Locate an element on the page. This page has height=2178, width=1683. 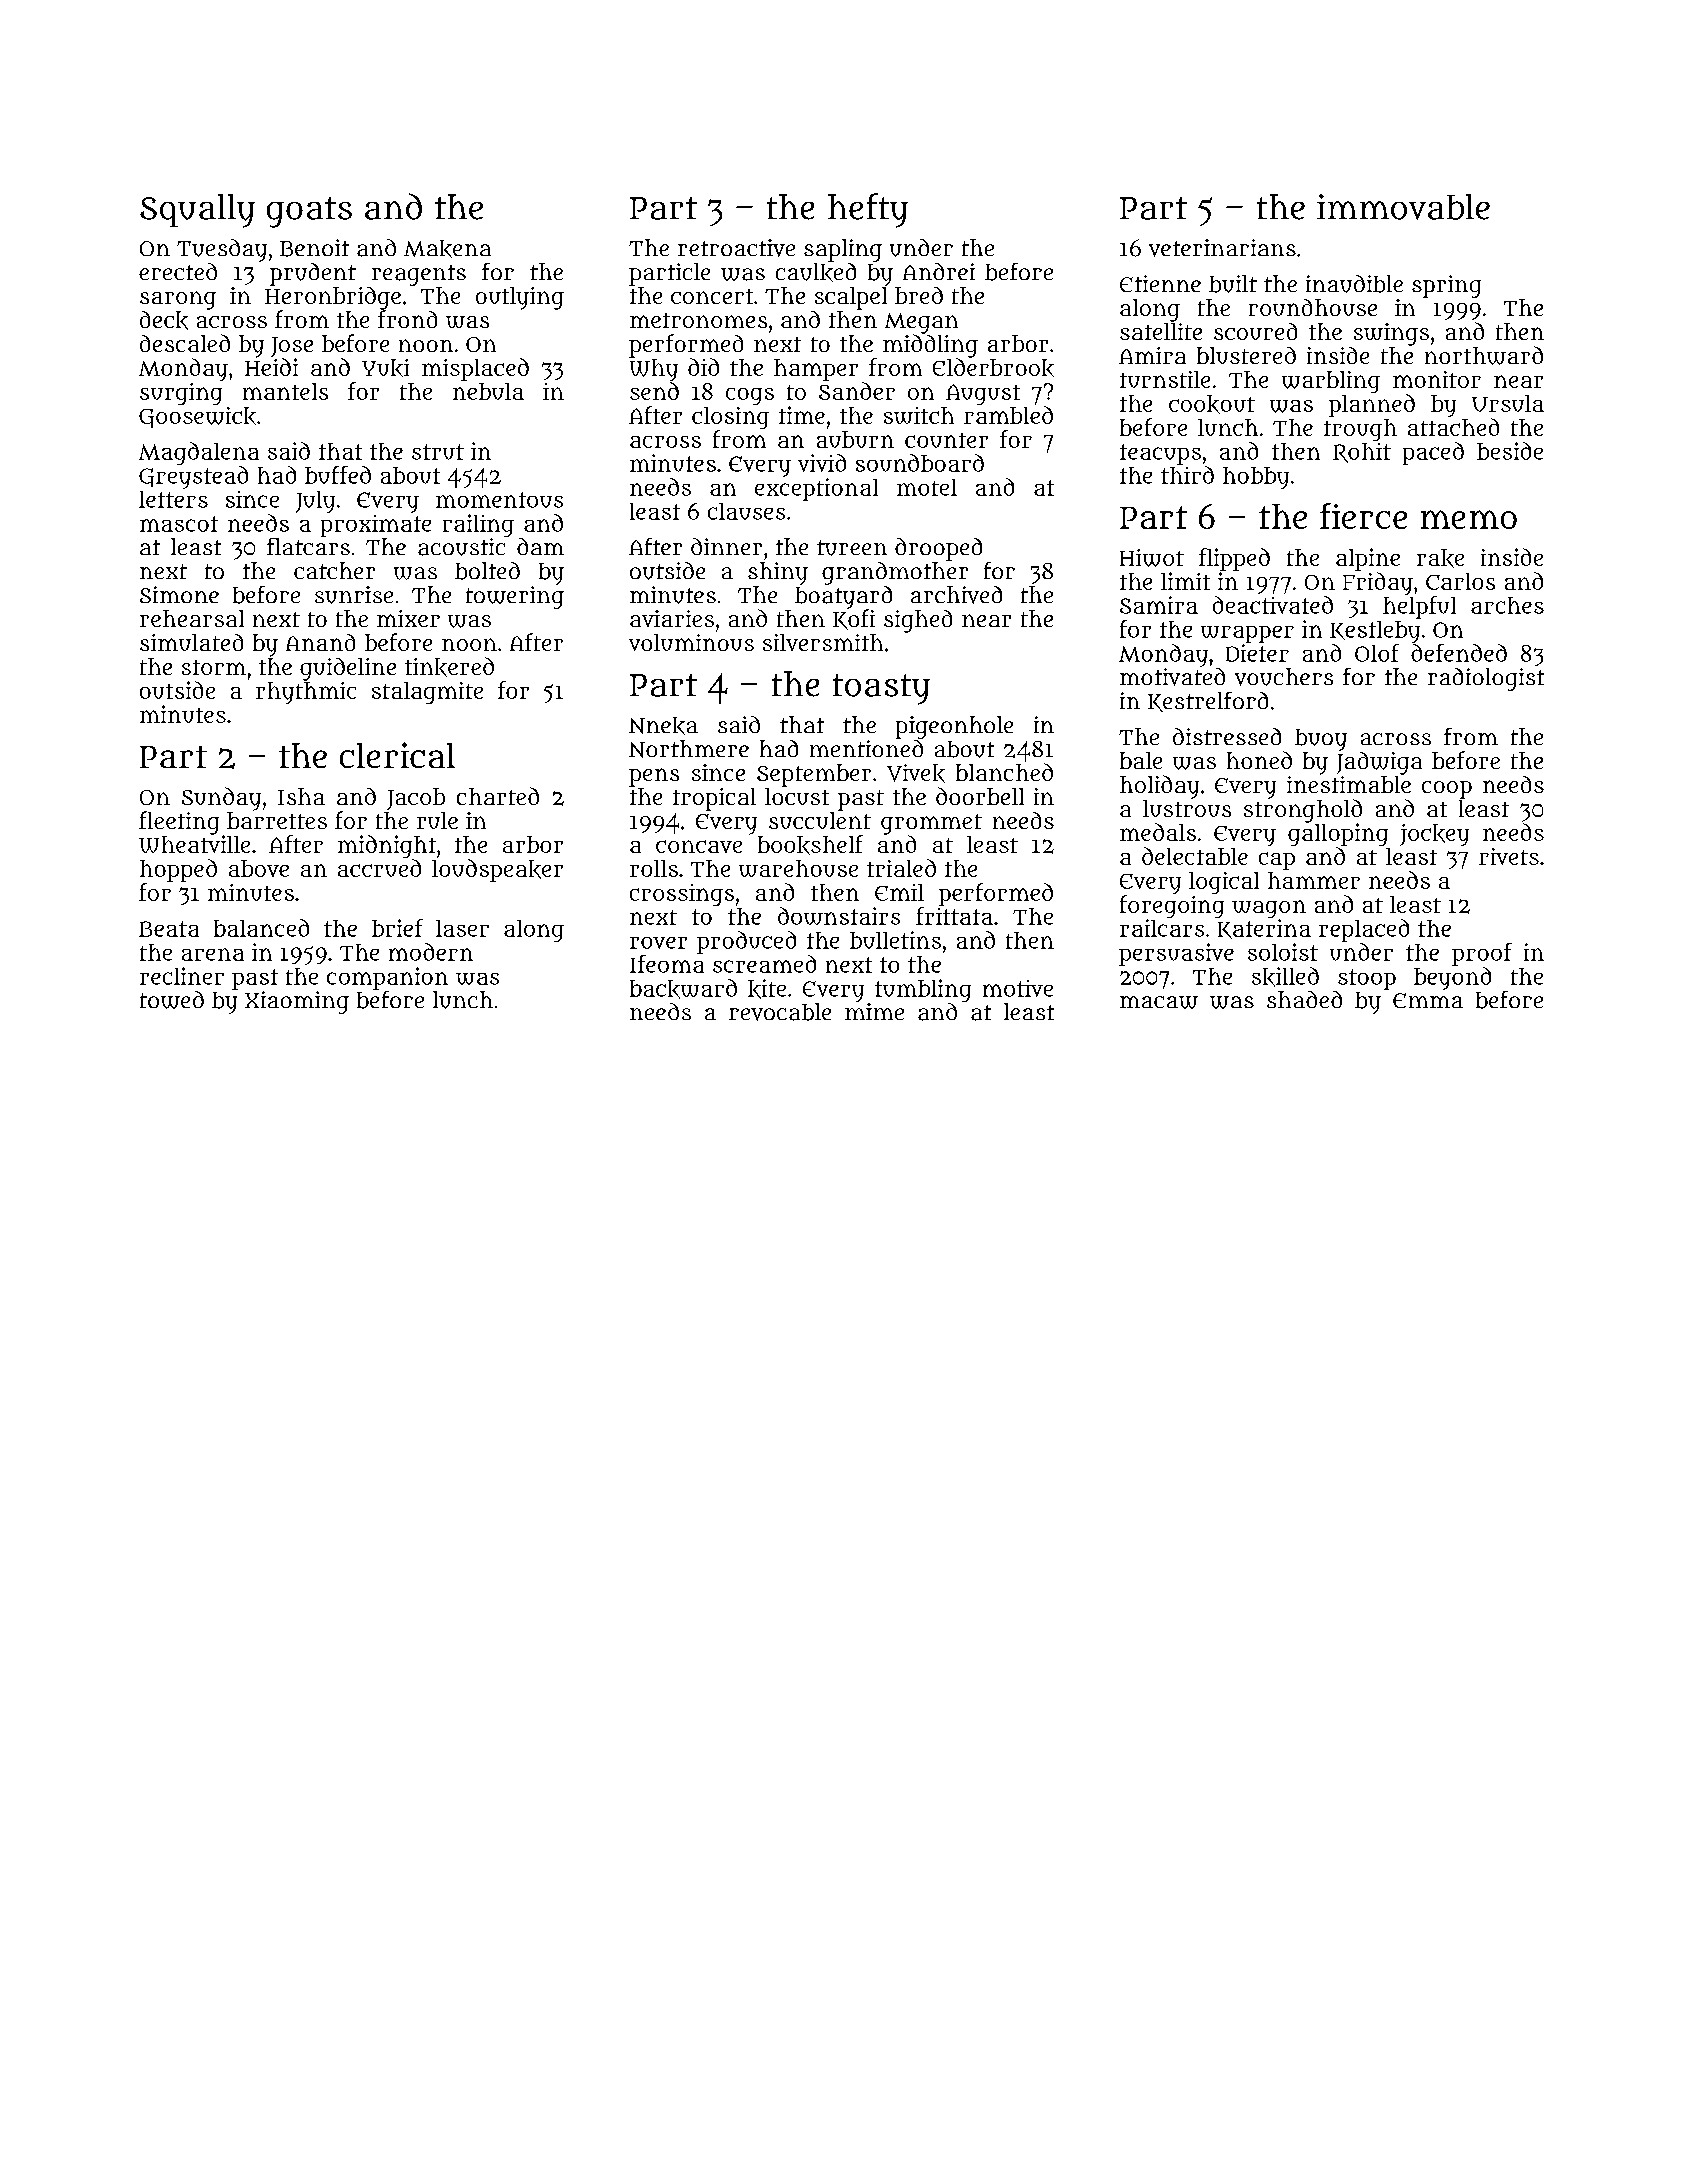
toasty is located at coordinates (881, 689).
